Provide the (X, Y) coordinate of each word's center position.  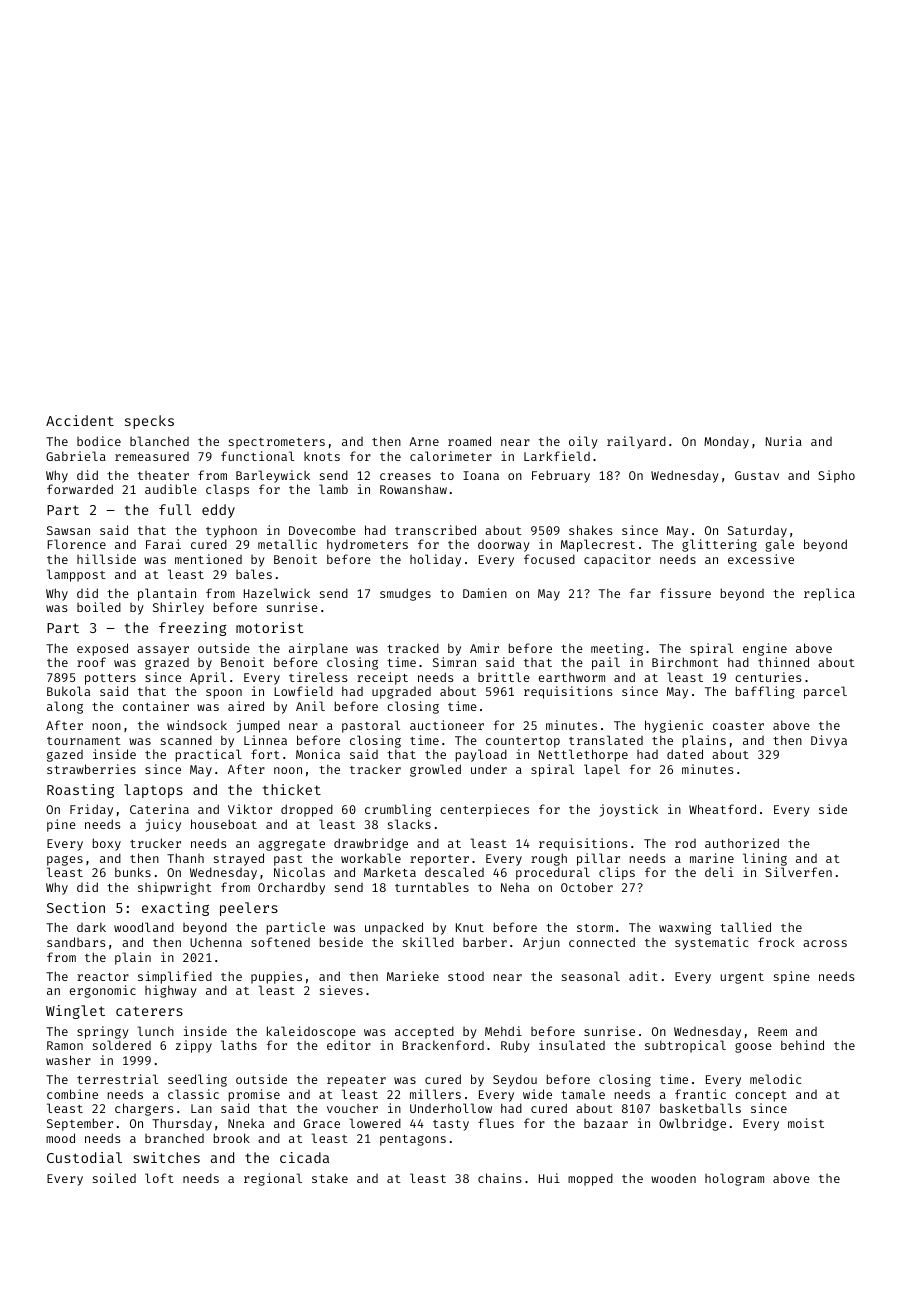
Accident (80, 420)
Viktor (250, 809)
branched (174, 1138)
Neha (515, 887)
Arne (424, 441)
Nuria (784, 441)
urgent (742, 978)
